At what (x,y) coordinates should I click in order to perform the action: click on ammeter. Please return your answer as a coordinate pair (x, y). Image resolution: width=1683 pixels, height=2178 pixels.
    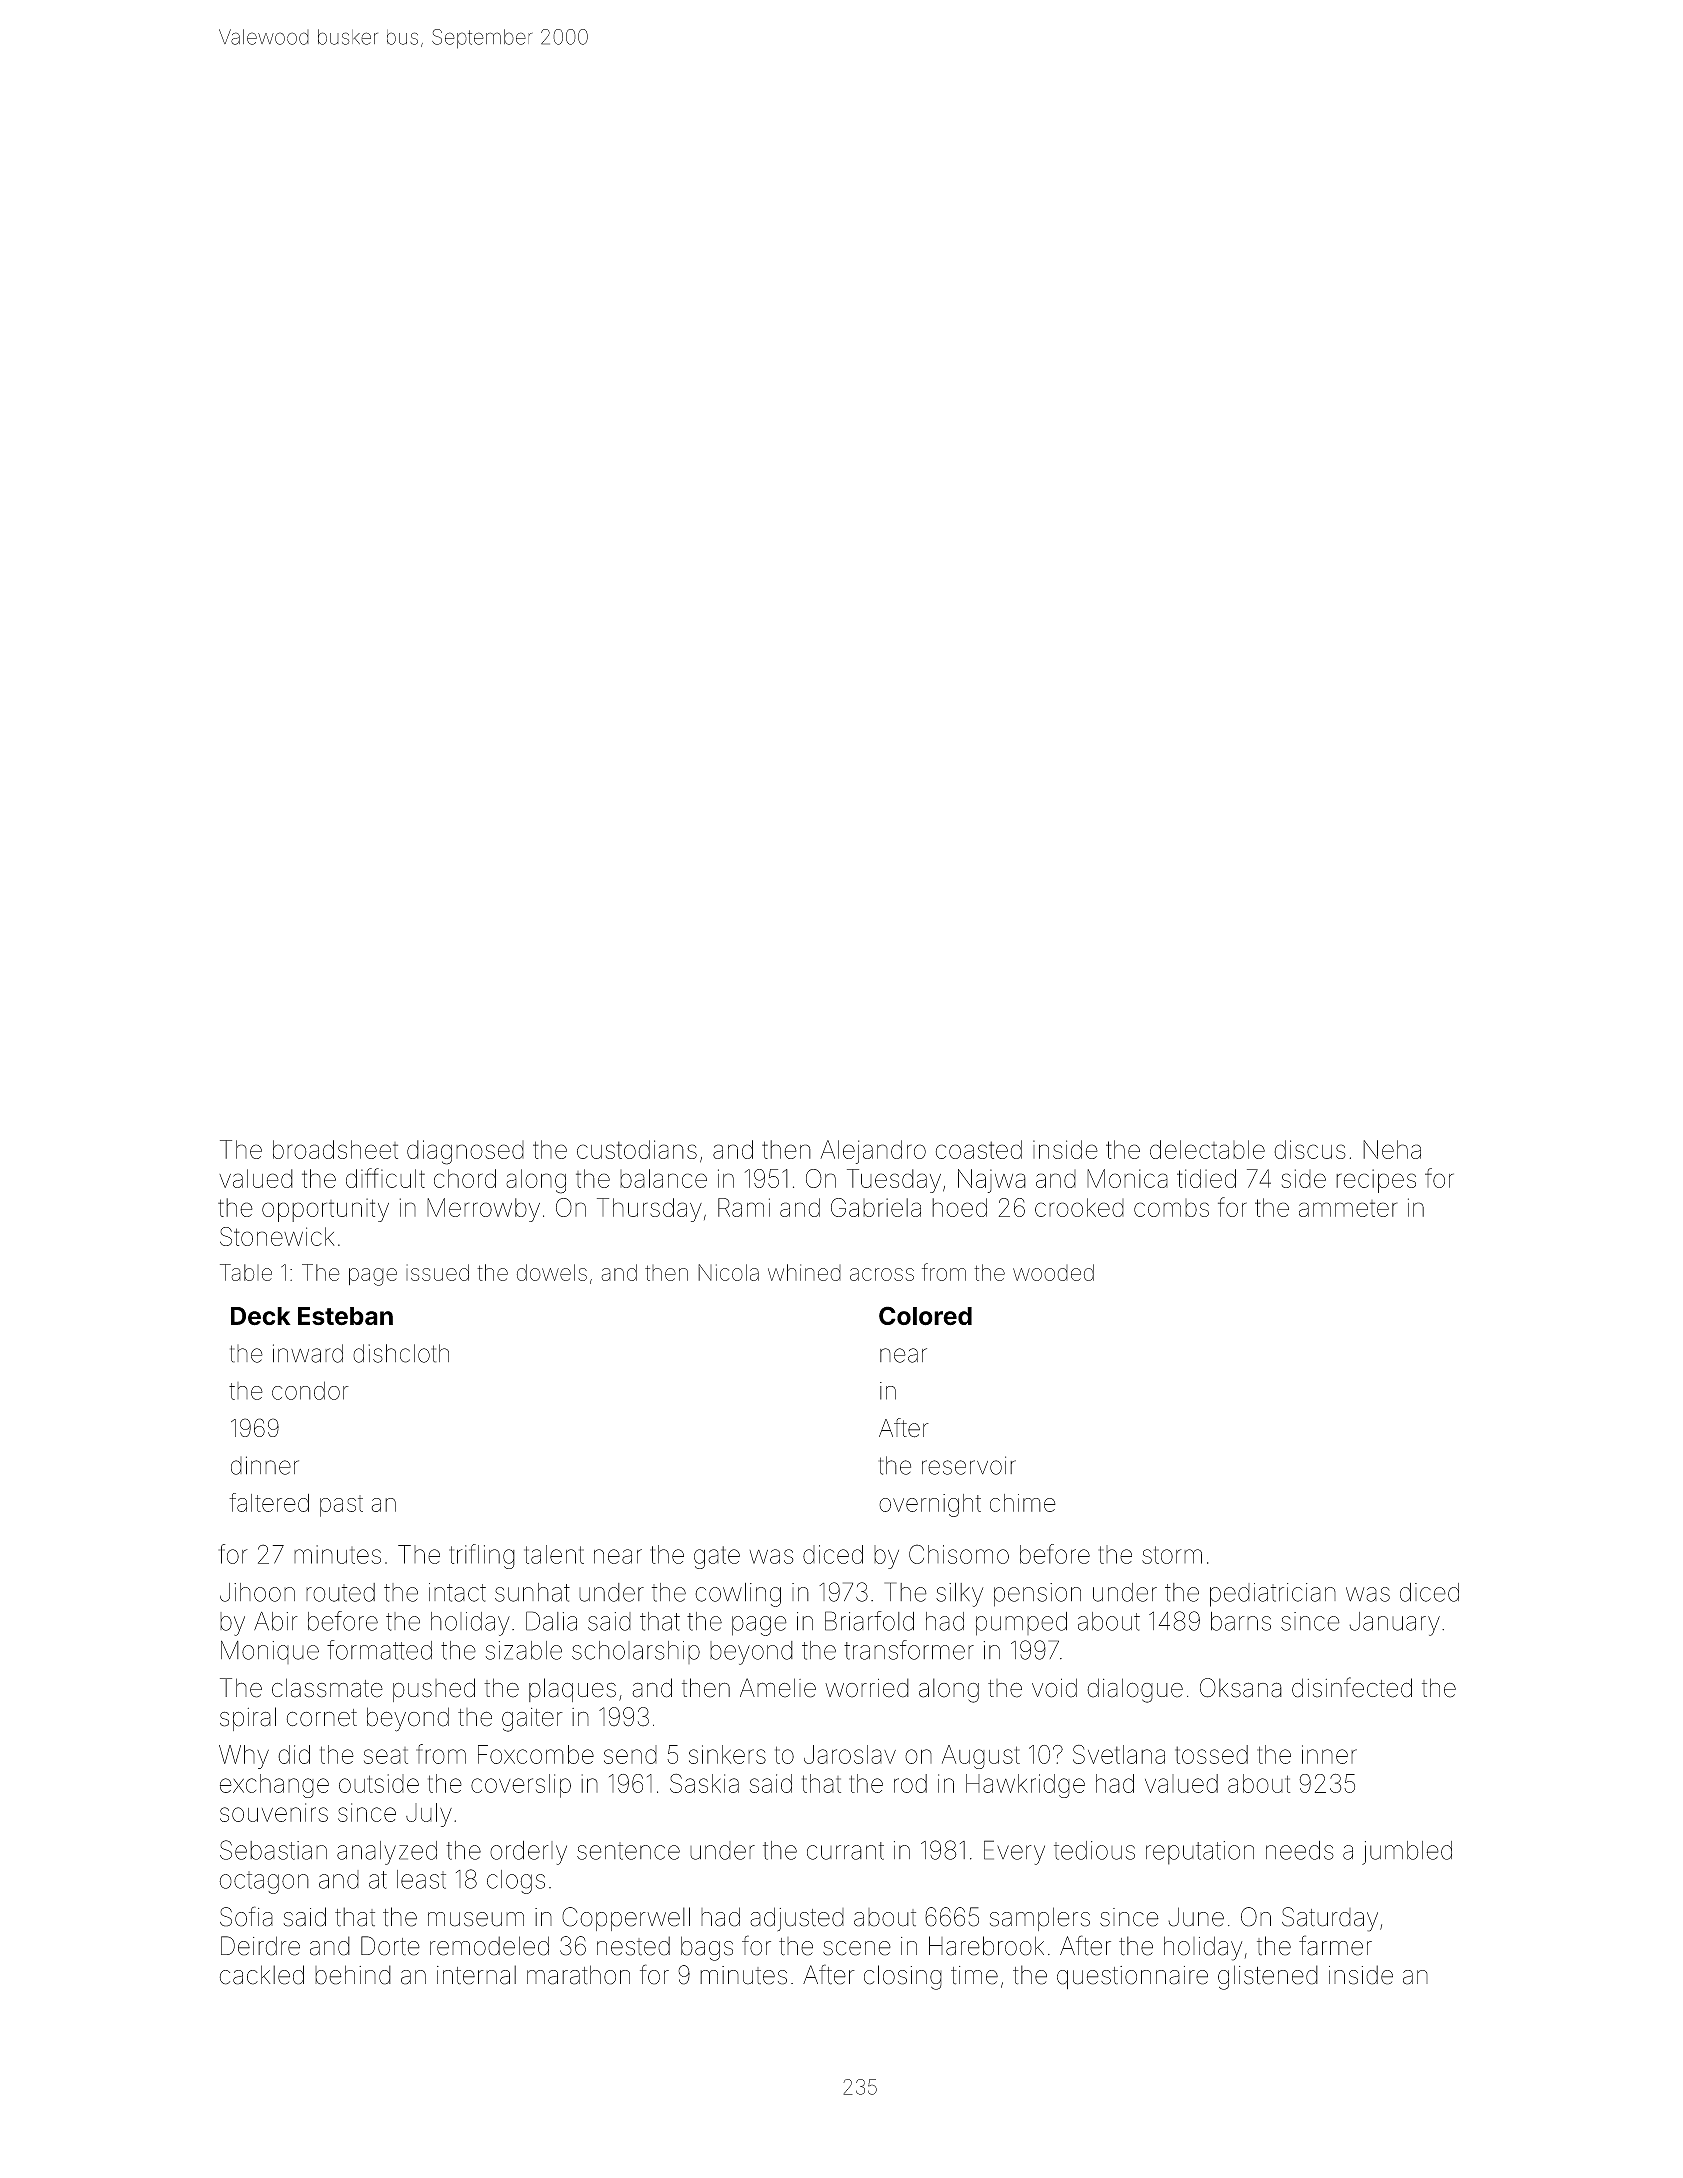
    Looking at the image, I should click on (1348, 1208).
